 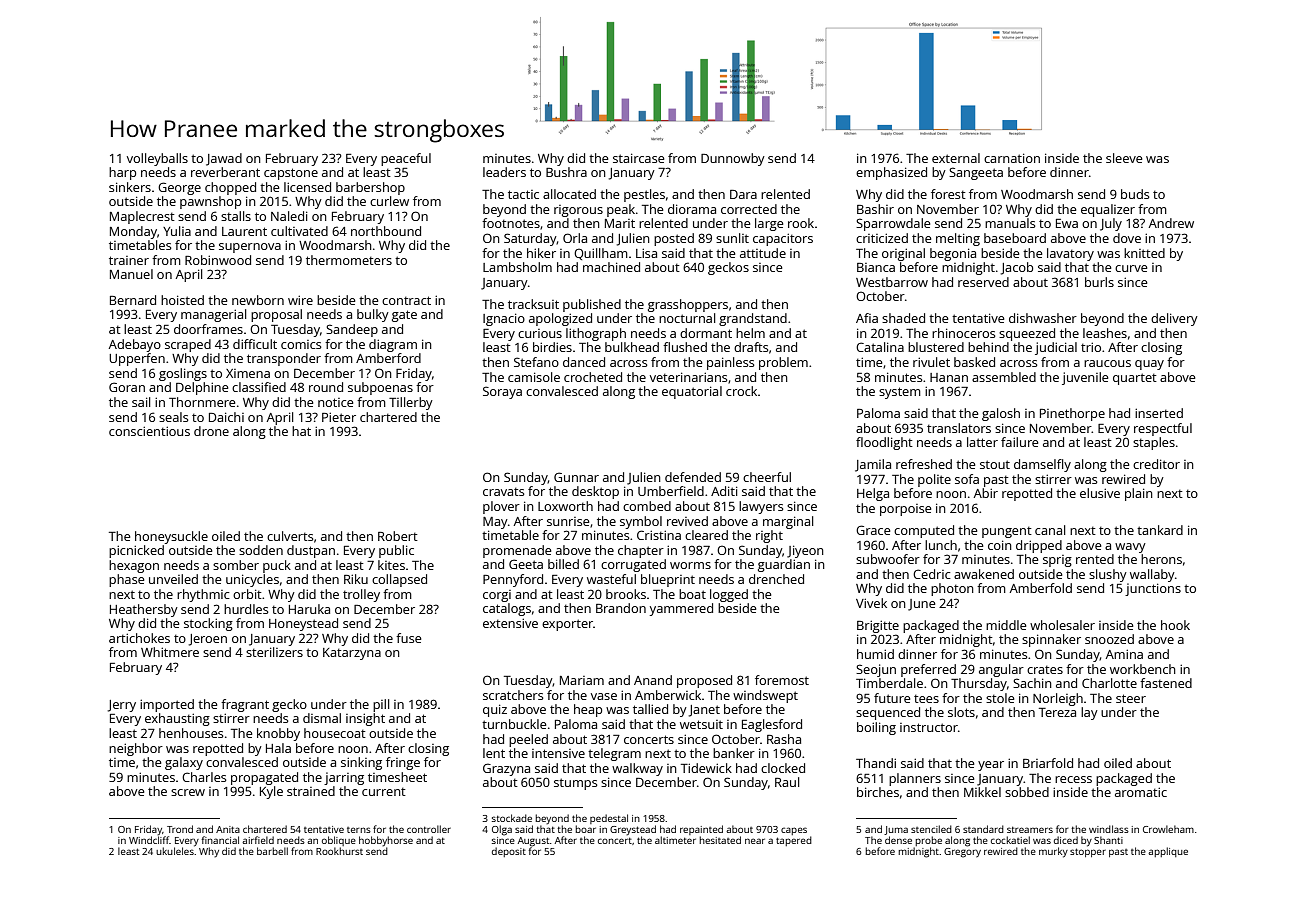 I want to click on Soraya, so click(x=502, y=392).
